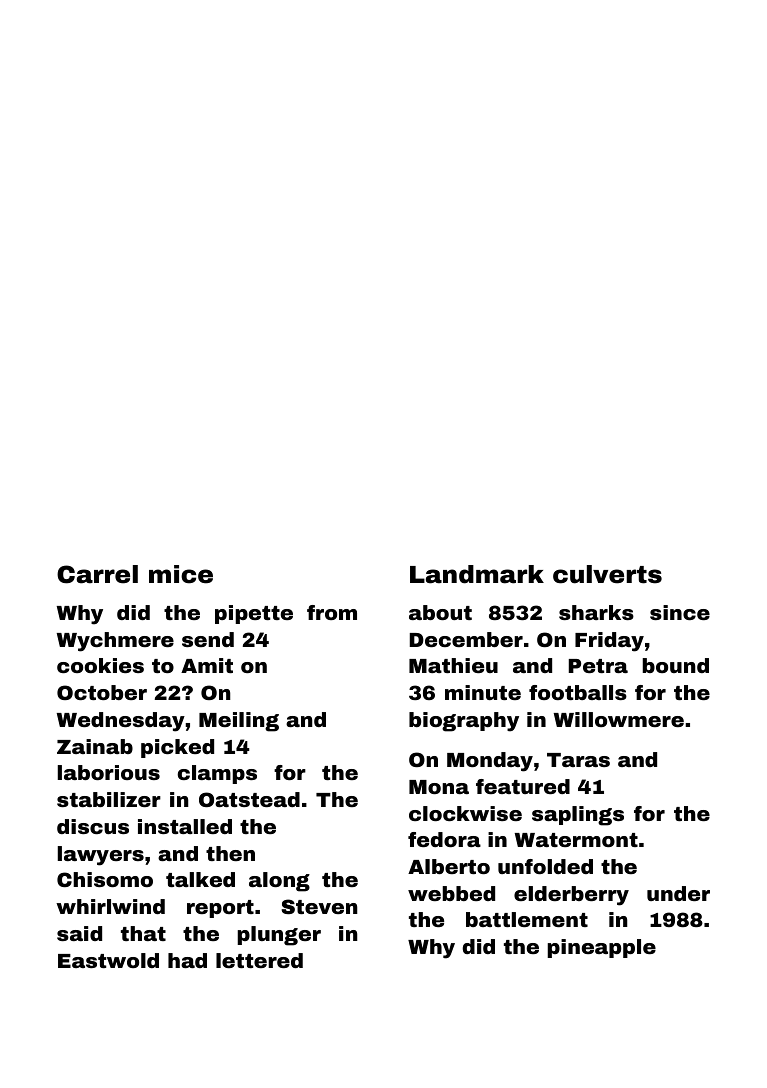 The image size is (767, 1088). Describe the element at coordinates (453, 665) in the image. I see `Mathieu` at that location.
